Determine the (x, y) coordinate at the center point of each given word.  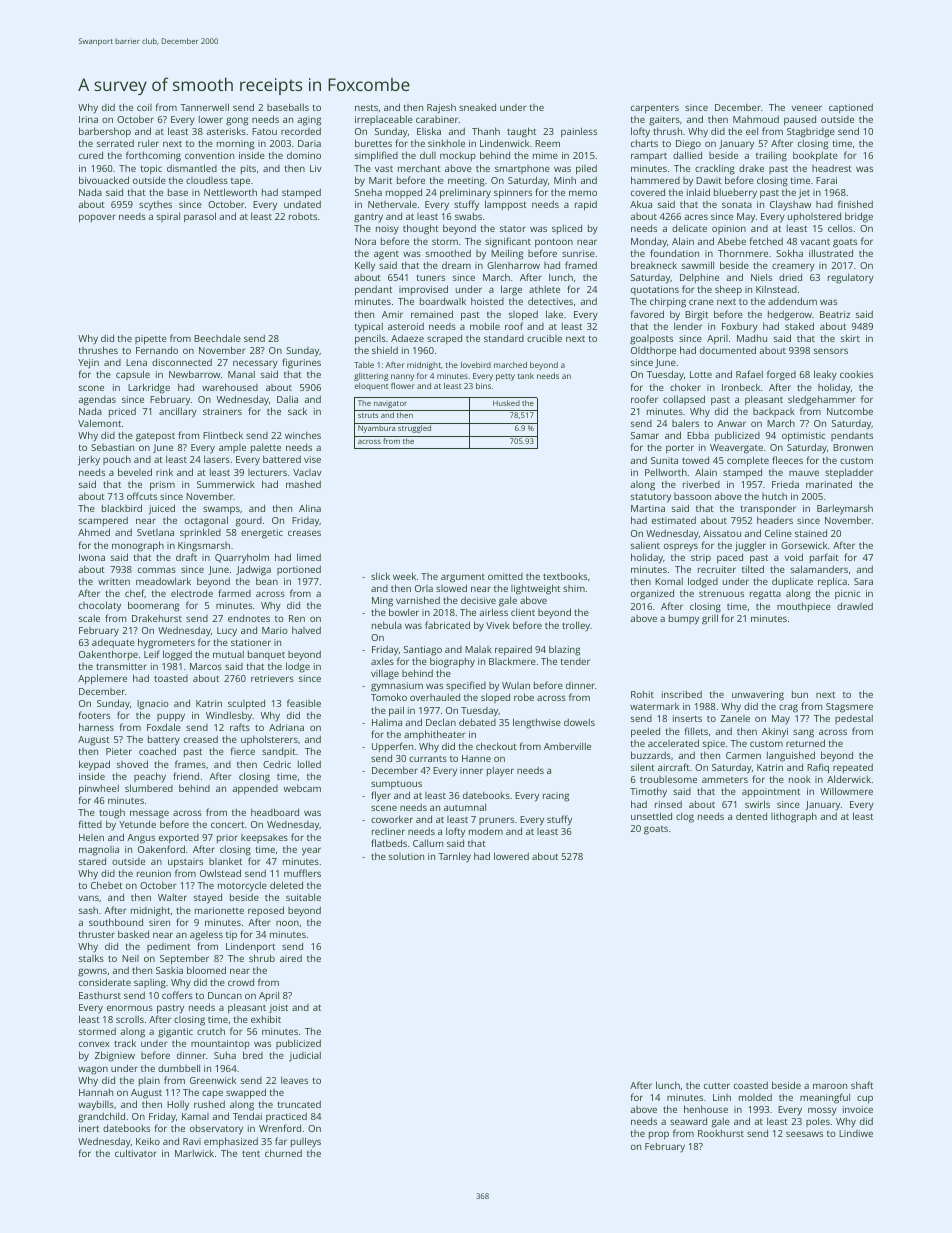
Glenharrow (513, 265)
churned (283, 1153)
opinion (729, 229)
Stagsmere (849, 708)
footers (94, 715)
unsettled (651, 816)
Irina (88, 119)
